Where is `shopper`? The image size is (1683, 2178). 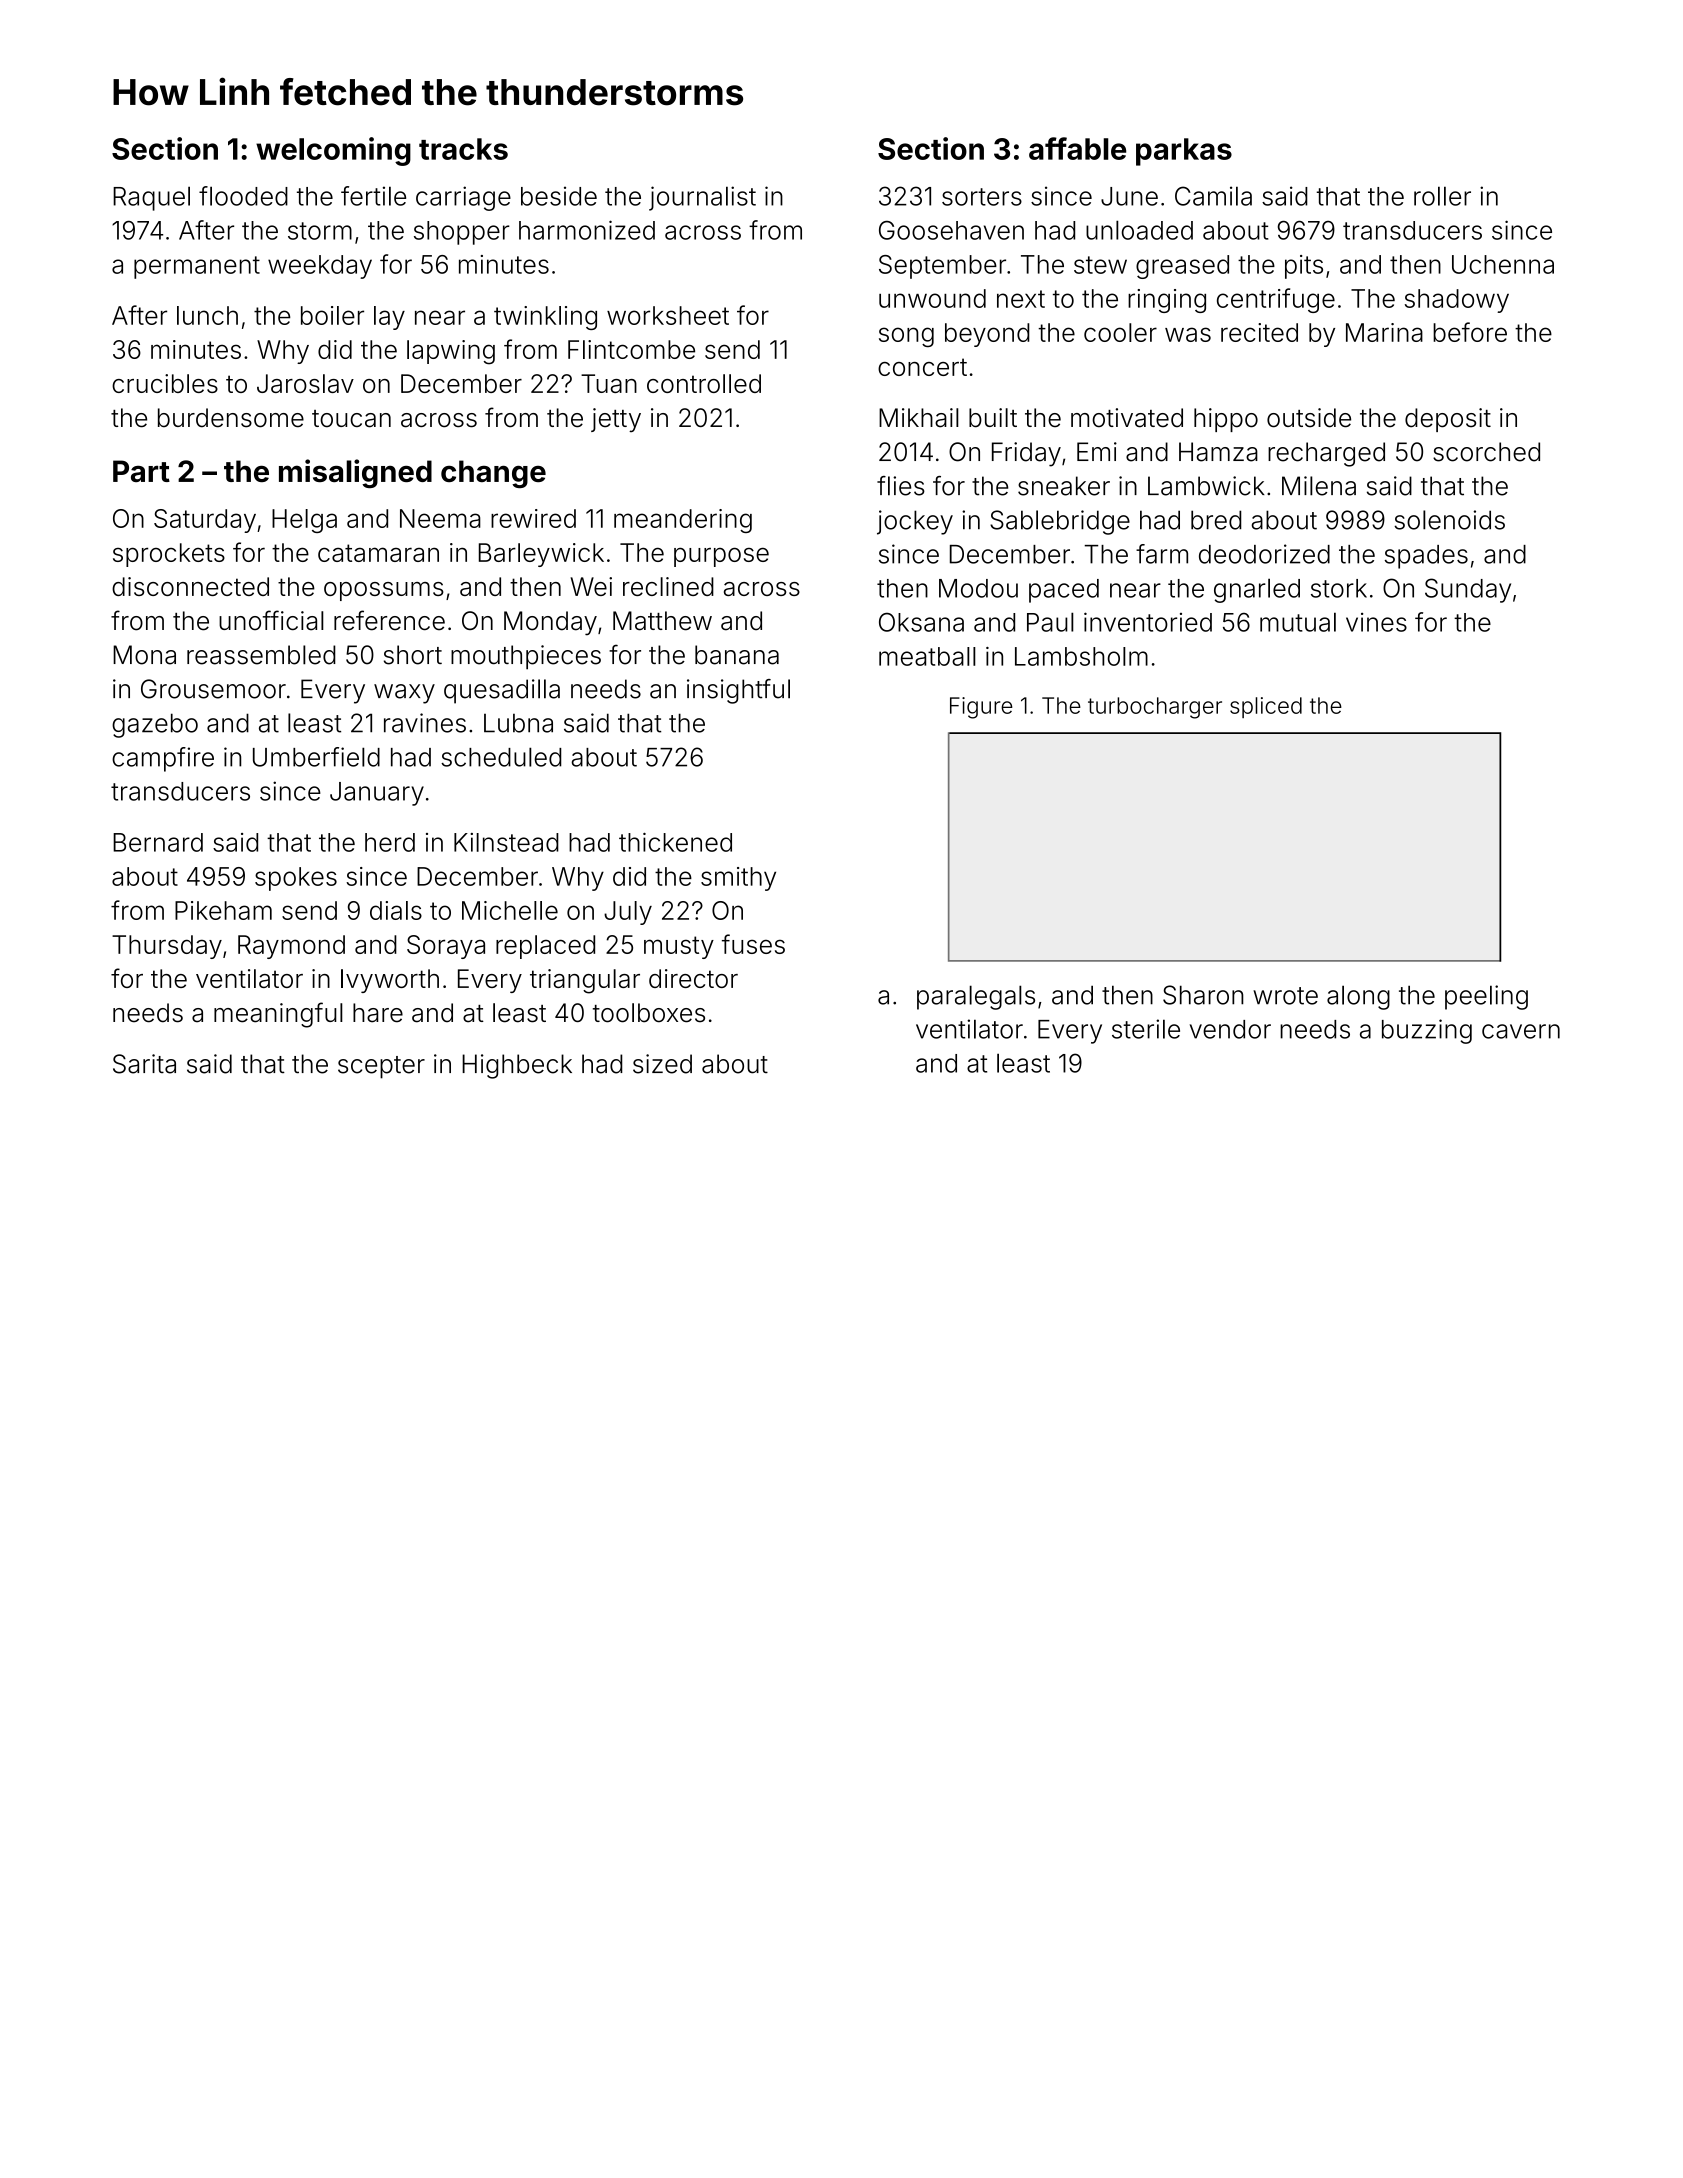 shopper is located at coordinates (462, 233).
